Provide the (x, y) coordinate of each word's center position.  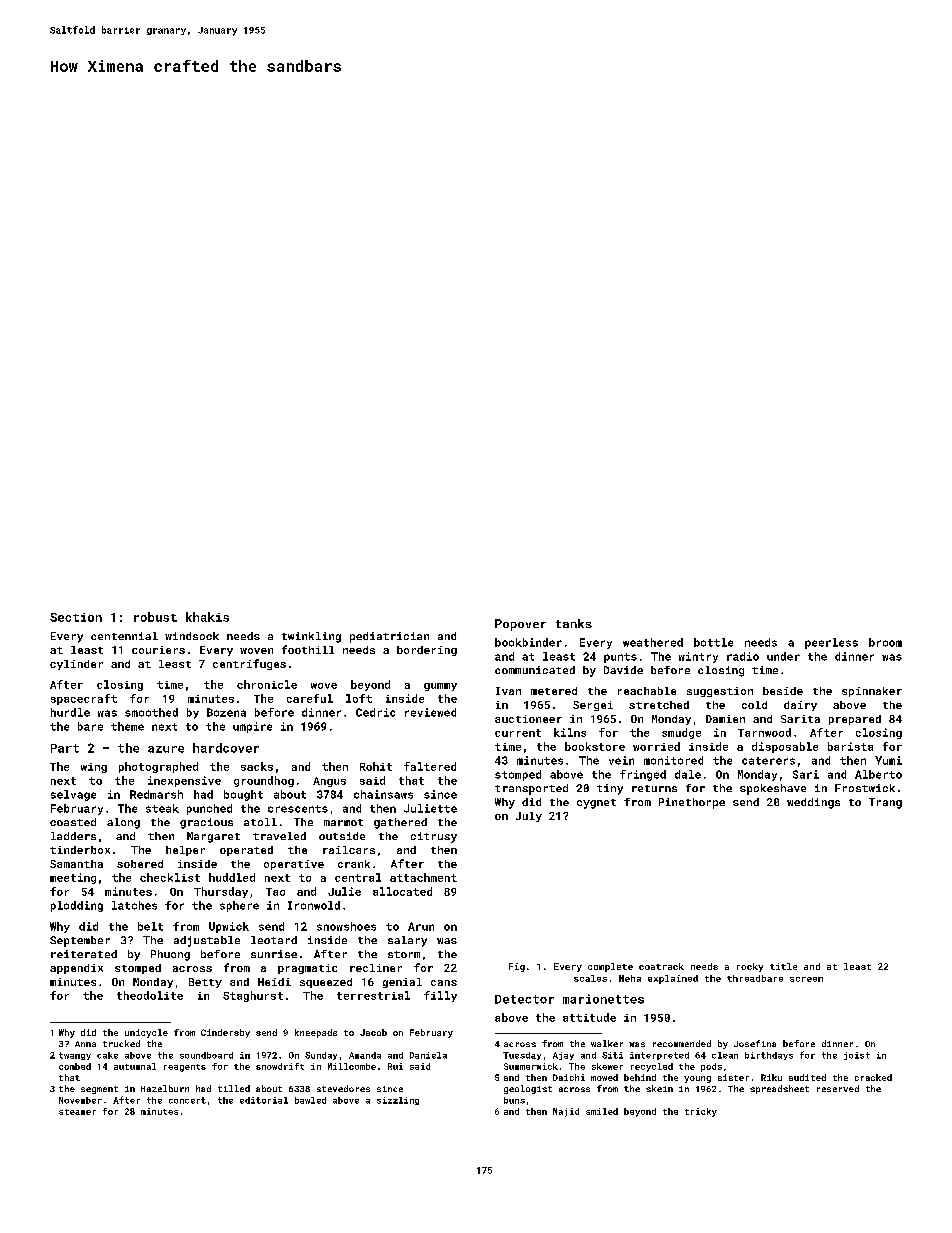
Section (76, 617)
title (783, 966)
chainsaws (383, 794)
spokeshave (773, 789)
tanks (574, 623)
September (80, 941)
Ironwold (314, 905)
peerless (831, 643)
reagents (185, 1068)
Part (65, 748)
